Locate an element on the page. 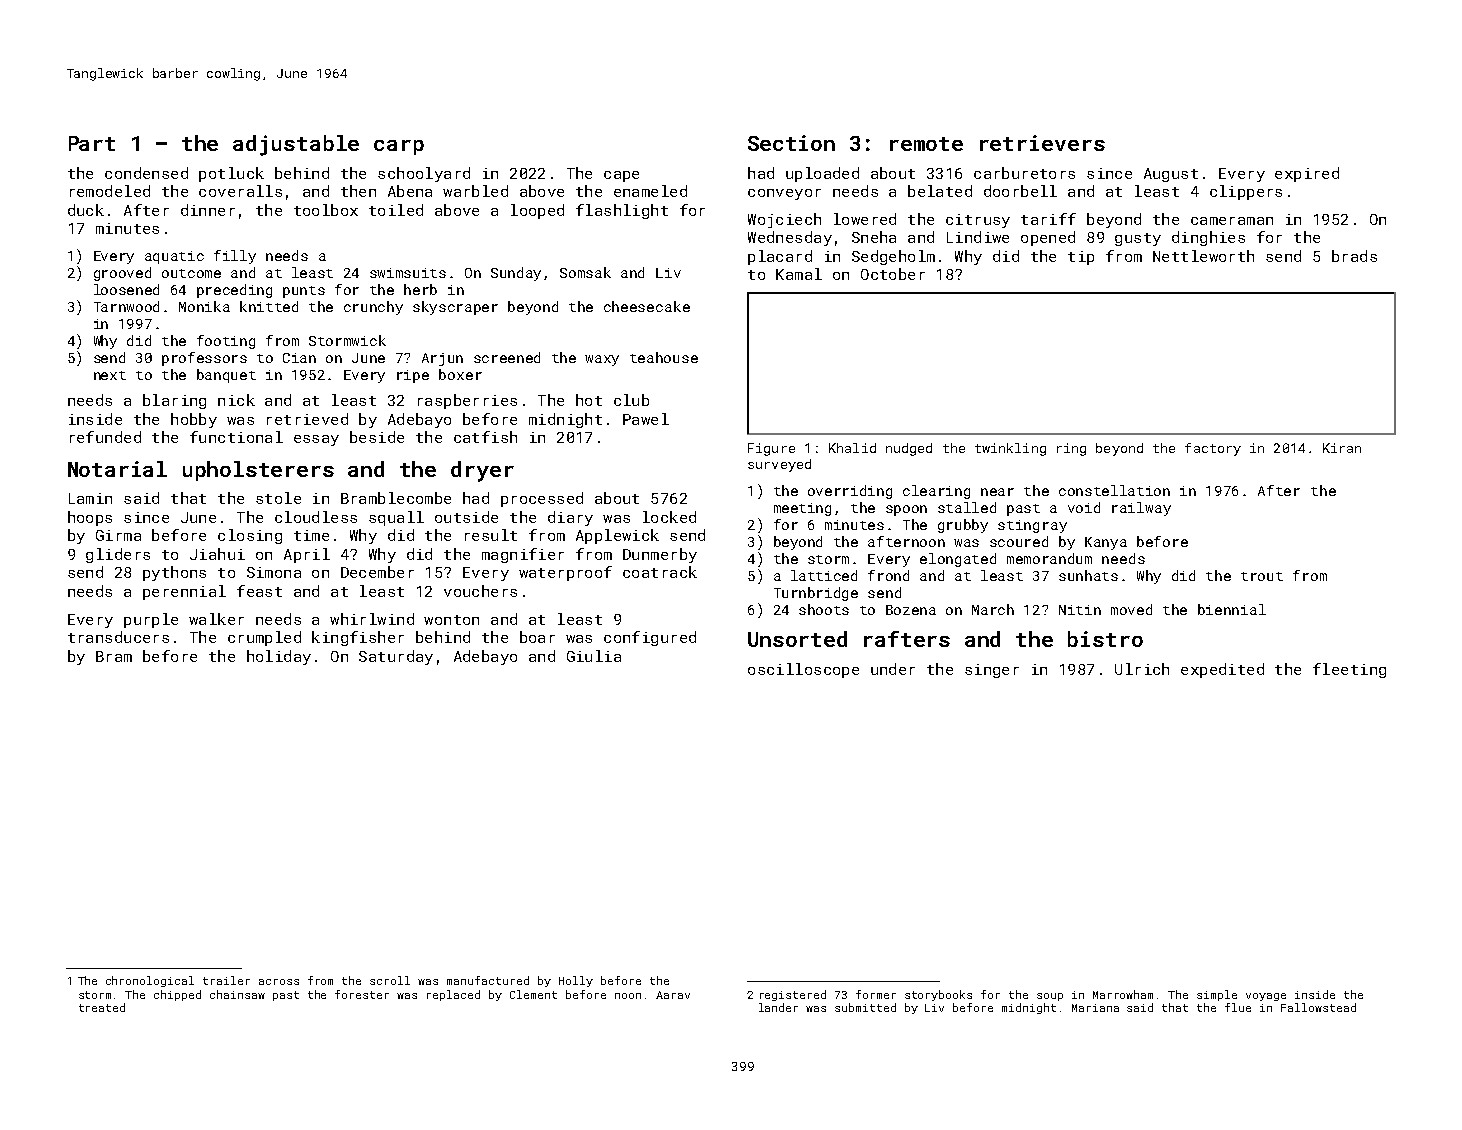  railway is located at coordinates (1141, 509).
